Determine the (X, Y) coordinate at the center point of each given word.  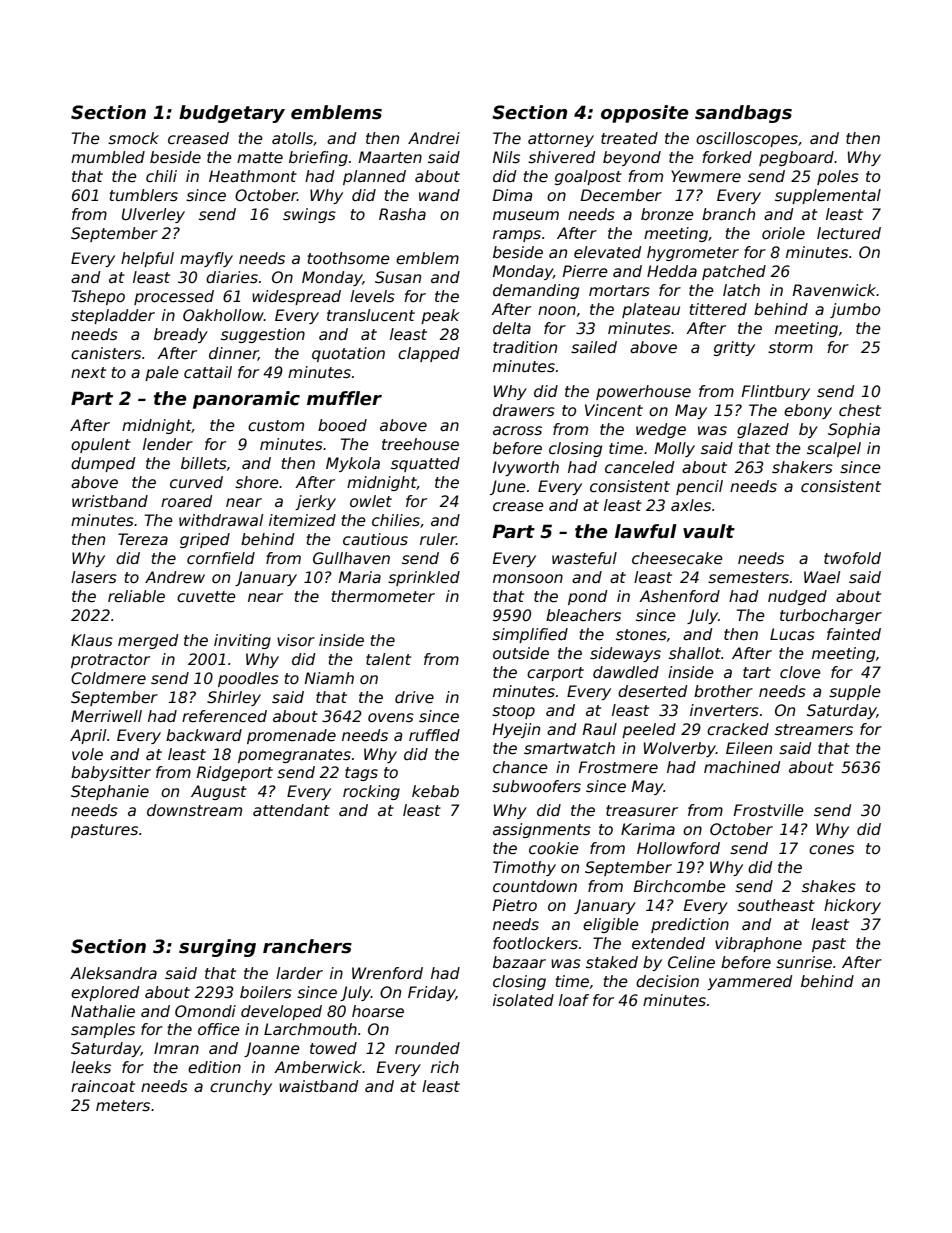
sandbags (743, 114)
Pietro (515, 905)
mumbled (108, 157)
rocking (371, 792)
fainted (854, 634)
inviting (242, 641)
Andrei (434, 138)
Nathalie (103, 1011)
